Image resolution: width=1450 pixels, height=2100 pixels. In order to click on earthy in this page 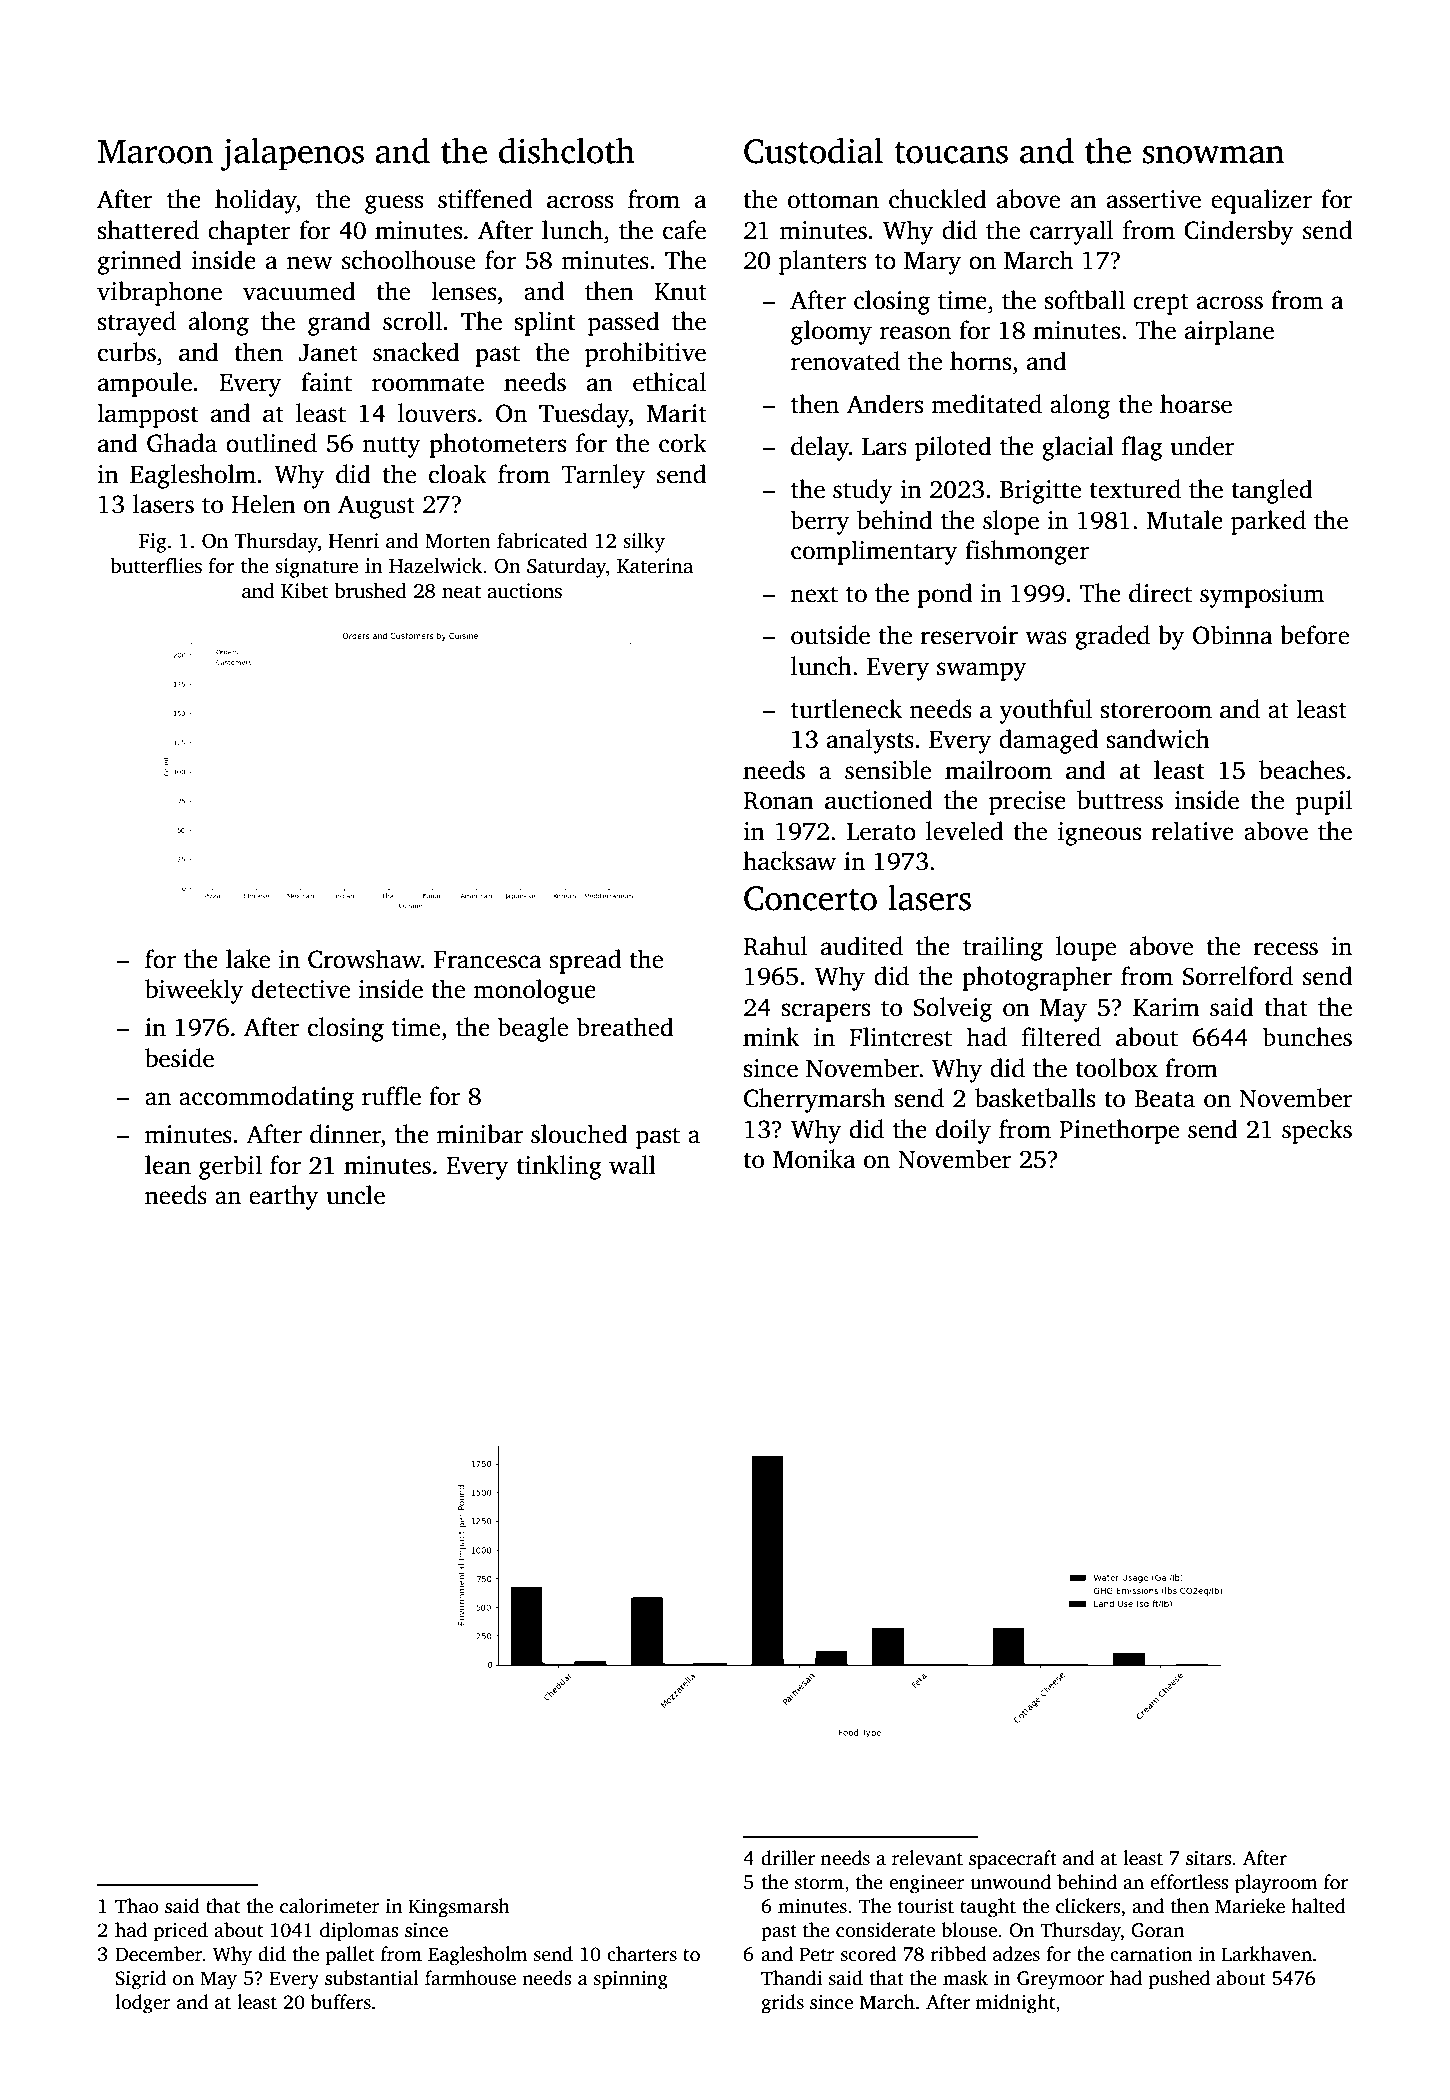, I will do `click(284, 1197)`.
